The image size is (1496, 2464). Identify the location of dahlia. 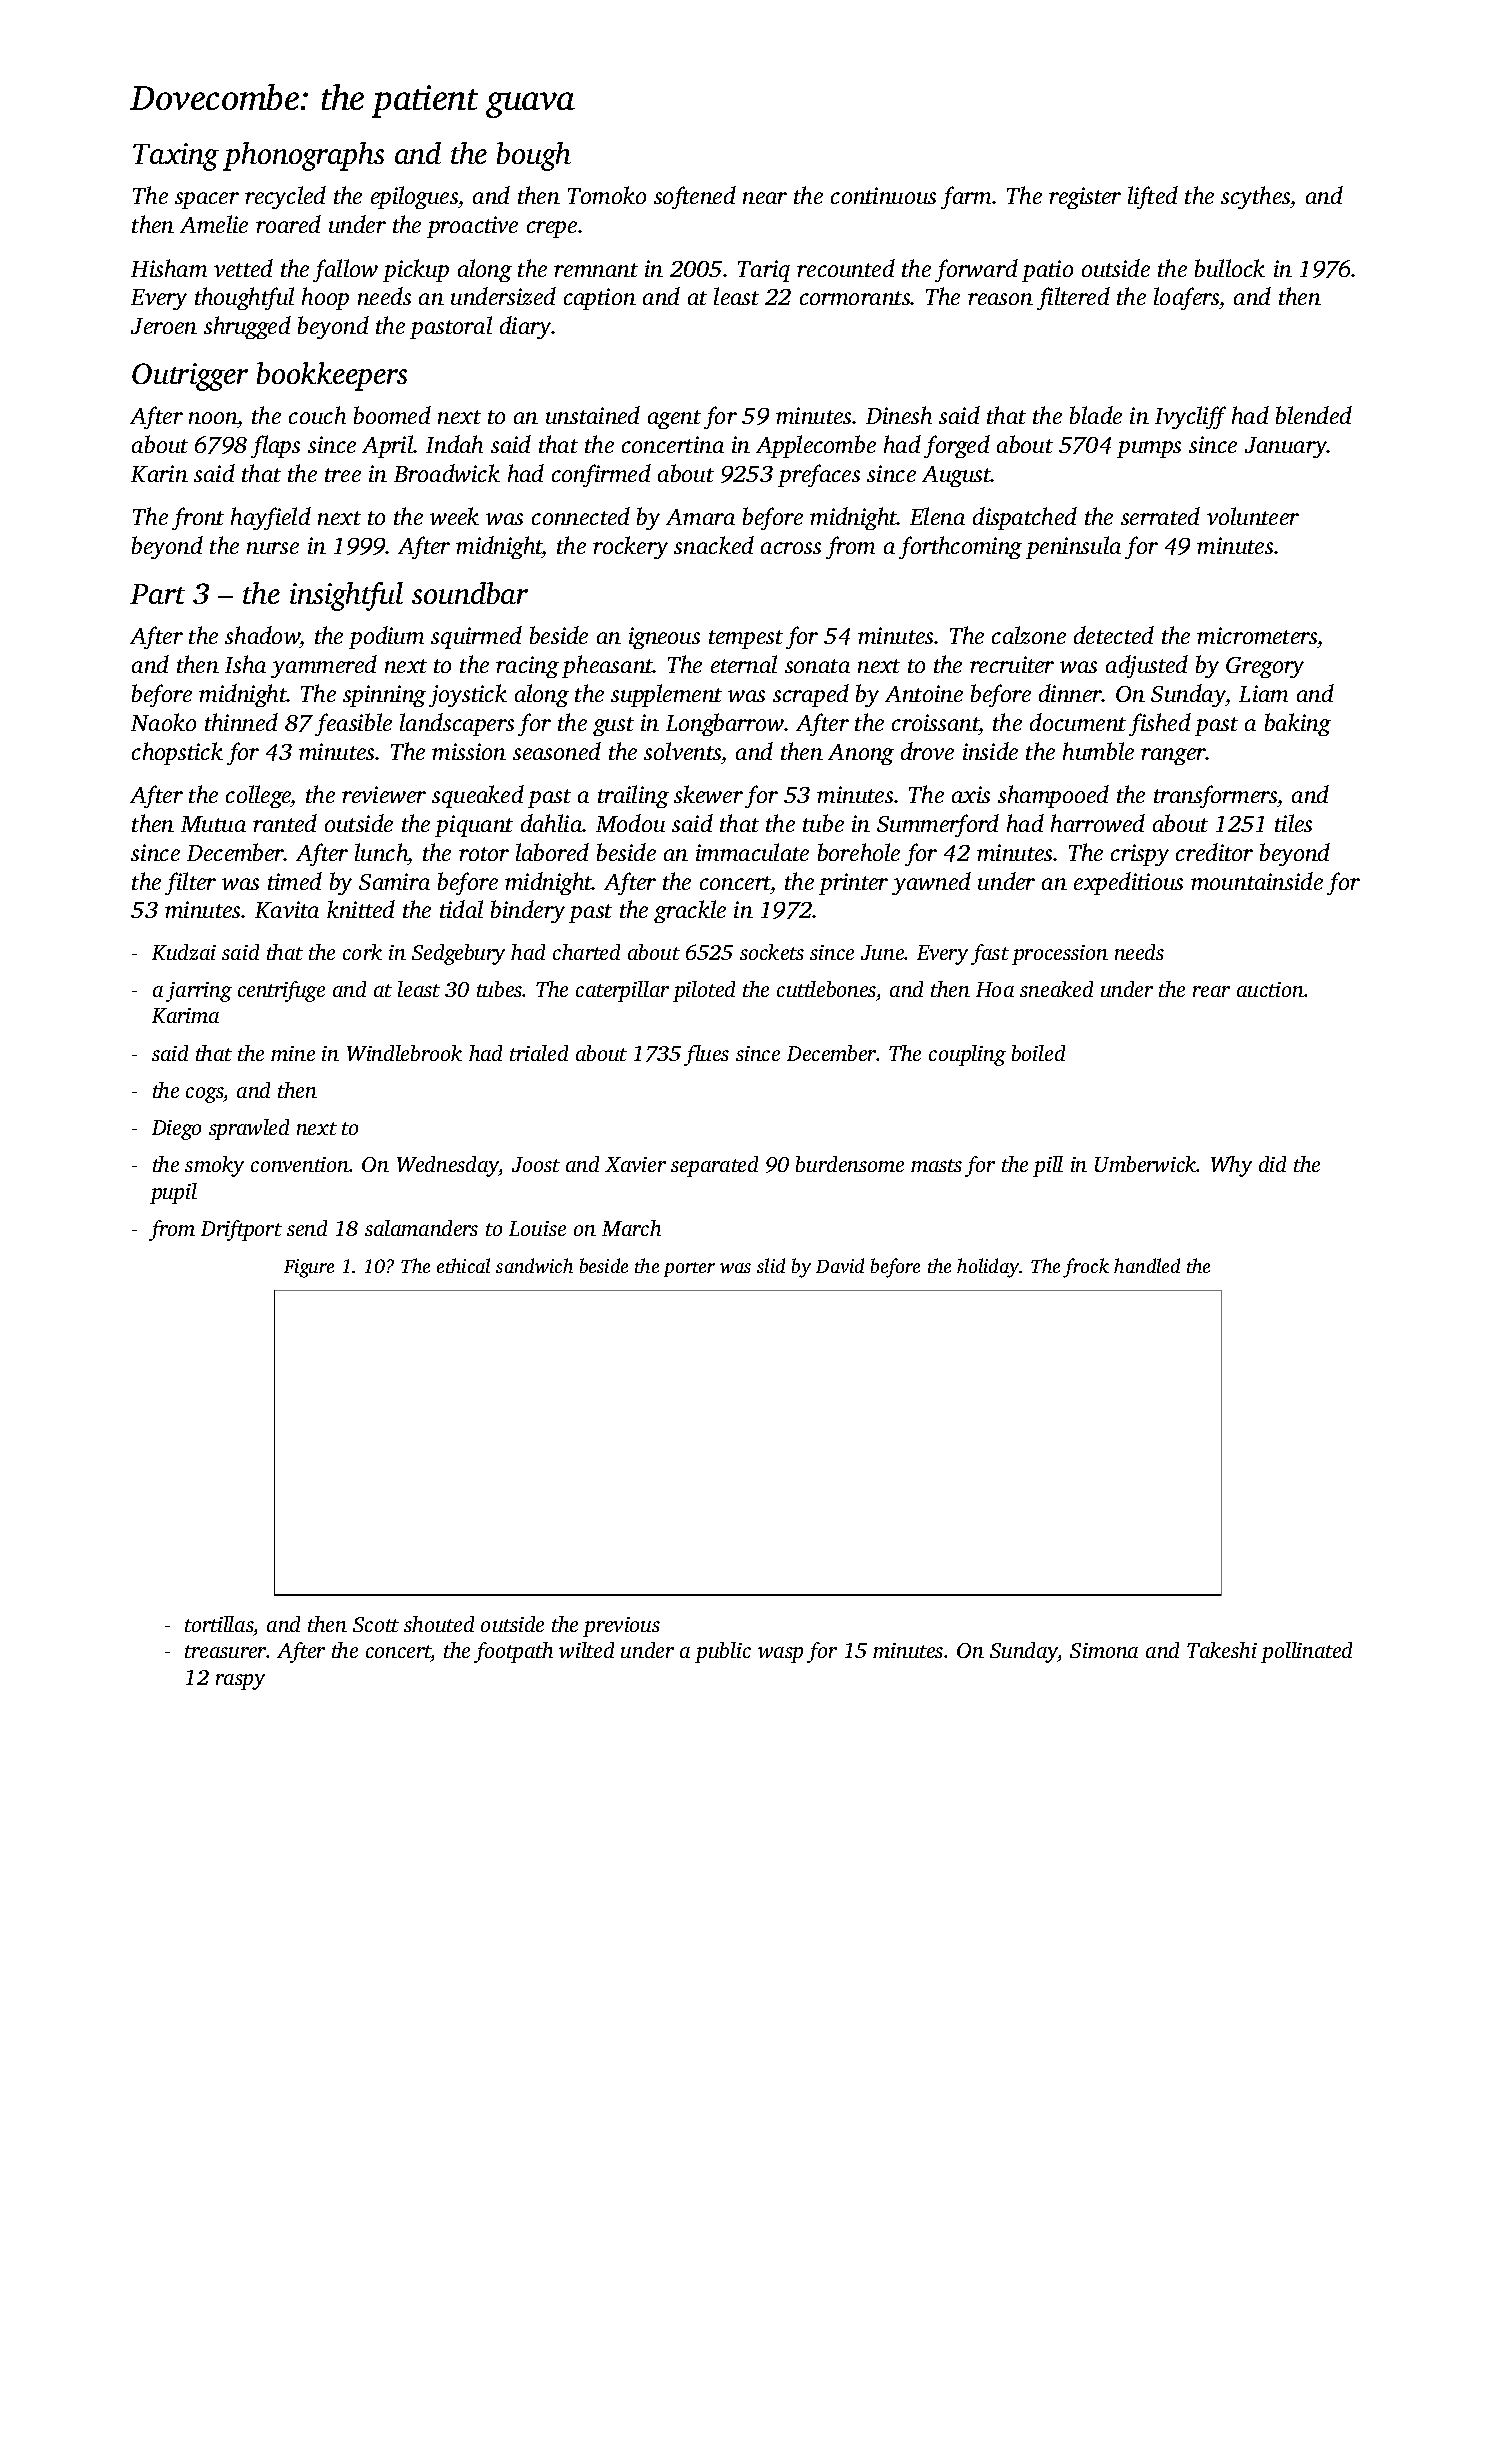
(552, 823).
